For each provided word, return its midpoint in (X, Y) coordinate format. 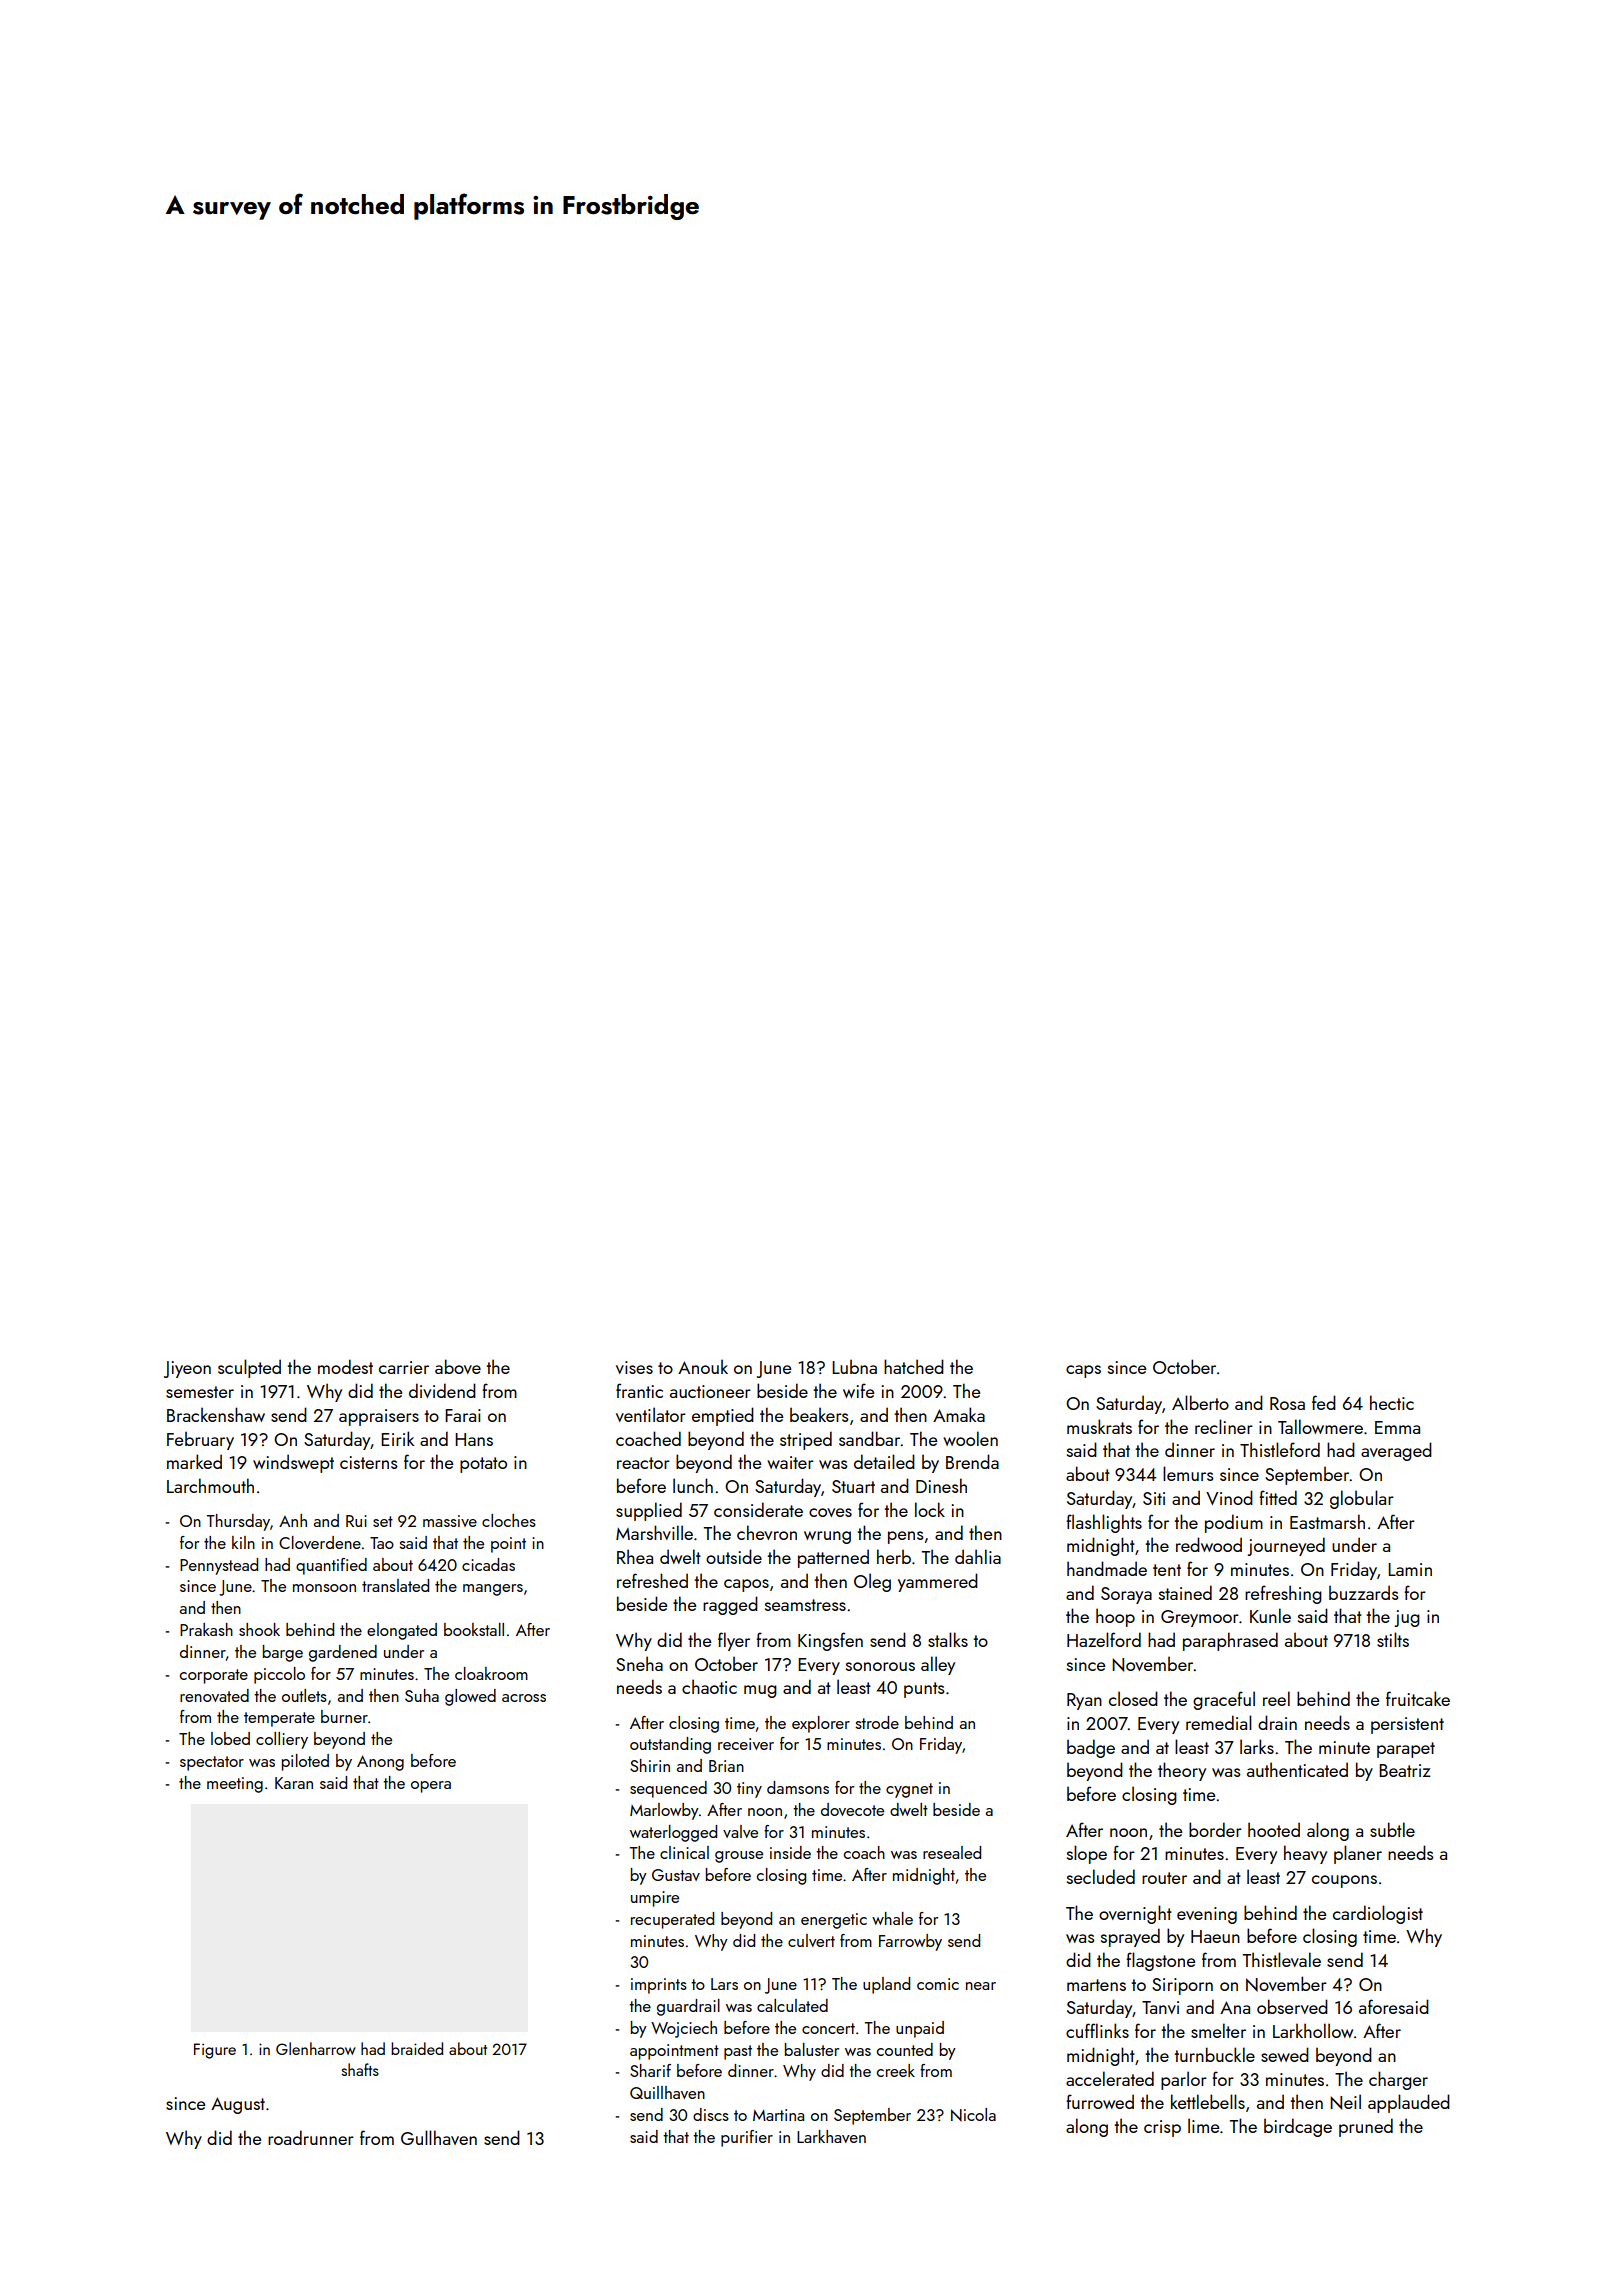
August (238, 2105)
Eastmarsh (1327, 1521)
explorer (821, 1724)
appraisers (379, 1417)
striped (806, 1440)
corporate (214, 1676)
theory (1182, 1771)
